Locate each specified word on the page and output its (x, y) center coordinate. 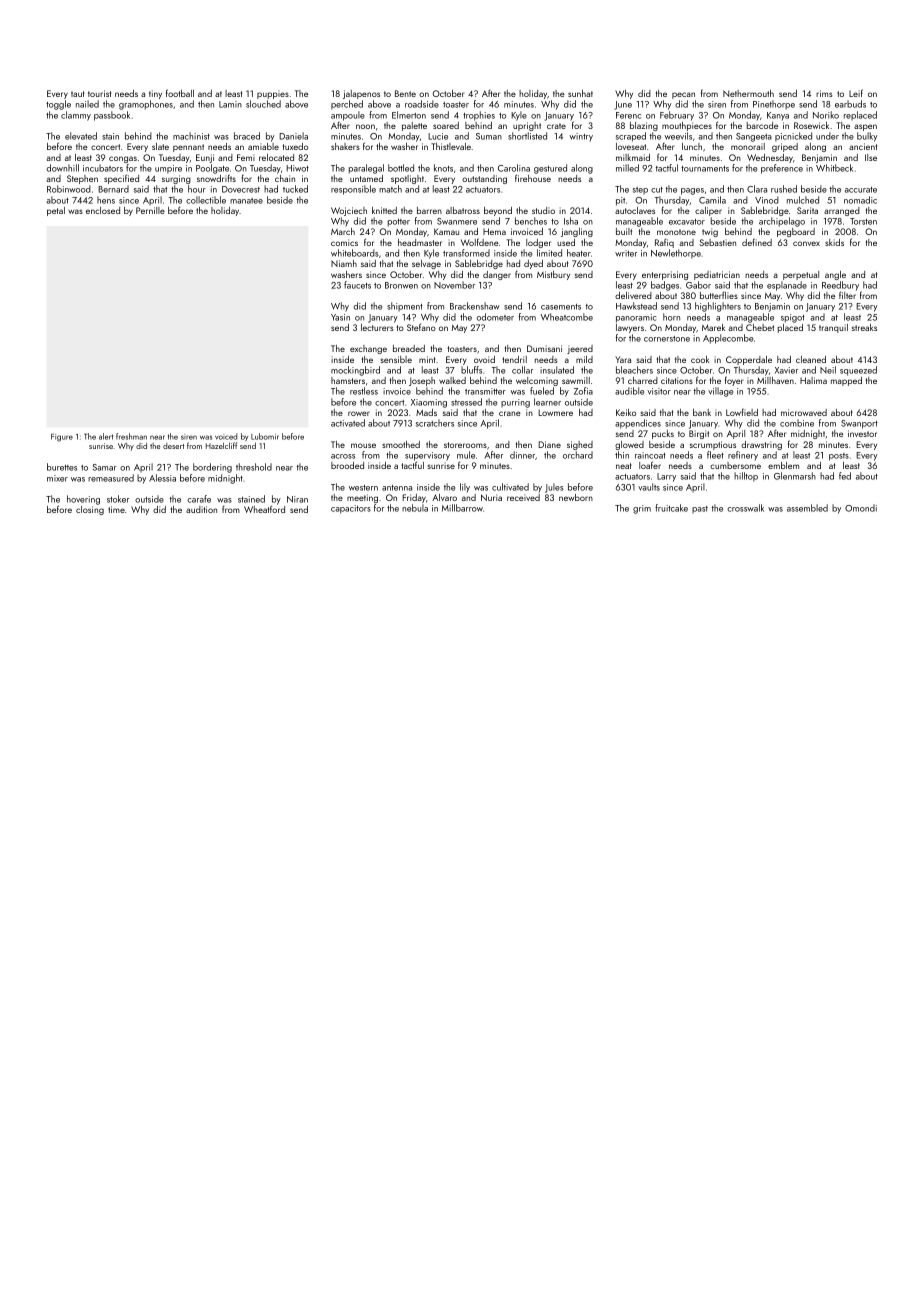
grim (642, 509)
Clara (757, 189)
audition (201, 509)
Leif (856, 93)
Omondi (861, 508)
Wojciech (349, 211)
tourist (99, 93)
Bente (405, 93)
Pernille (150, 210)
